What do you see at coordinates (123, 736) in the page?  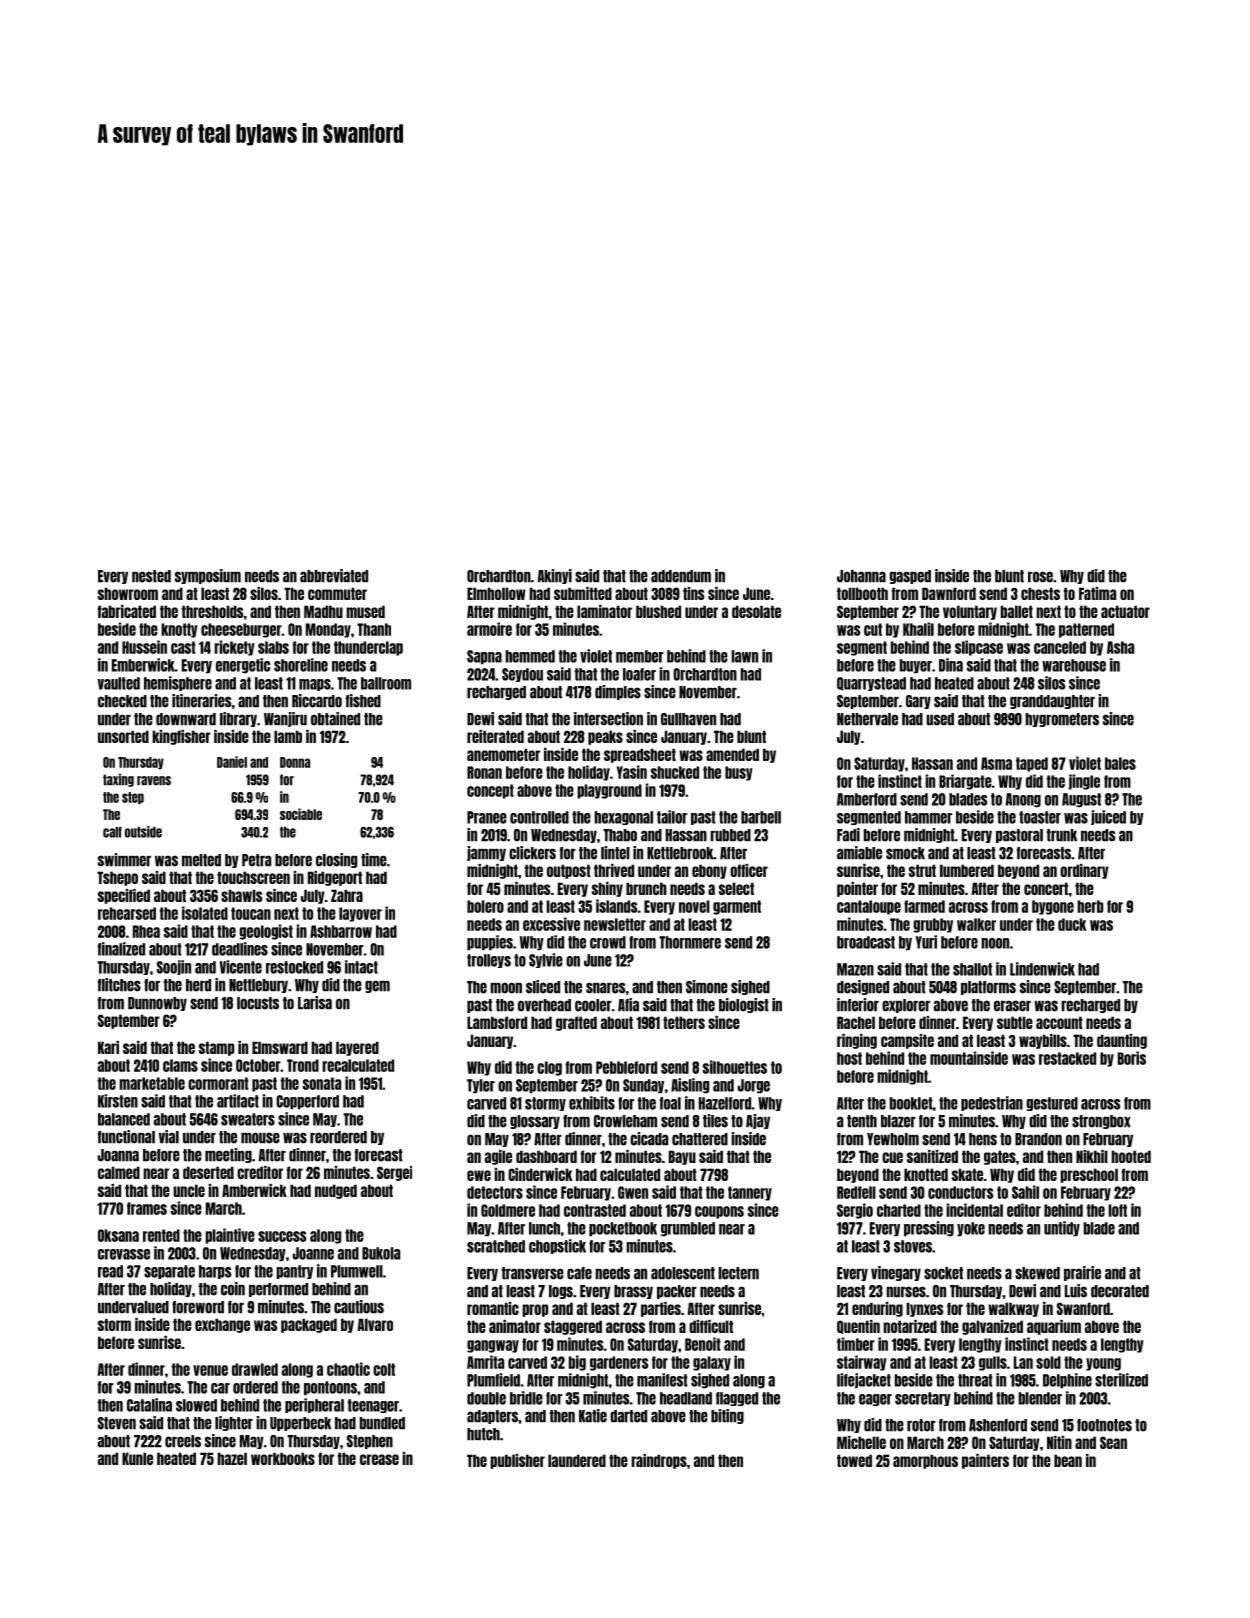 I see `unsorted` at bounding box center [123, 736].
